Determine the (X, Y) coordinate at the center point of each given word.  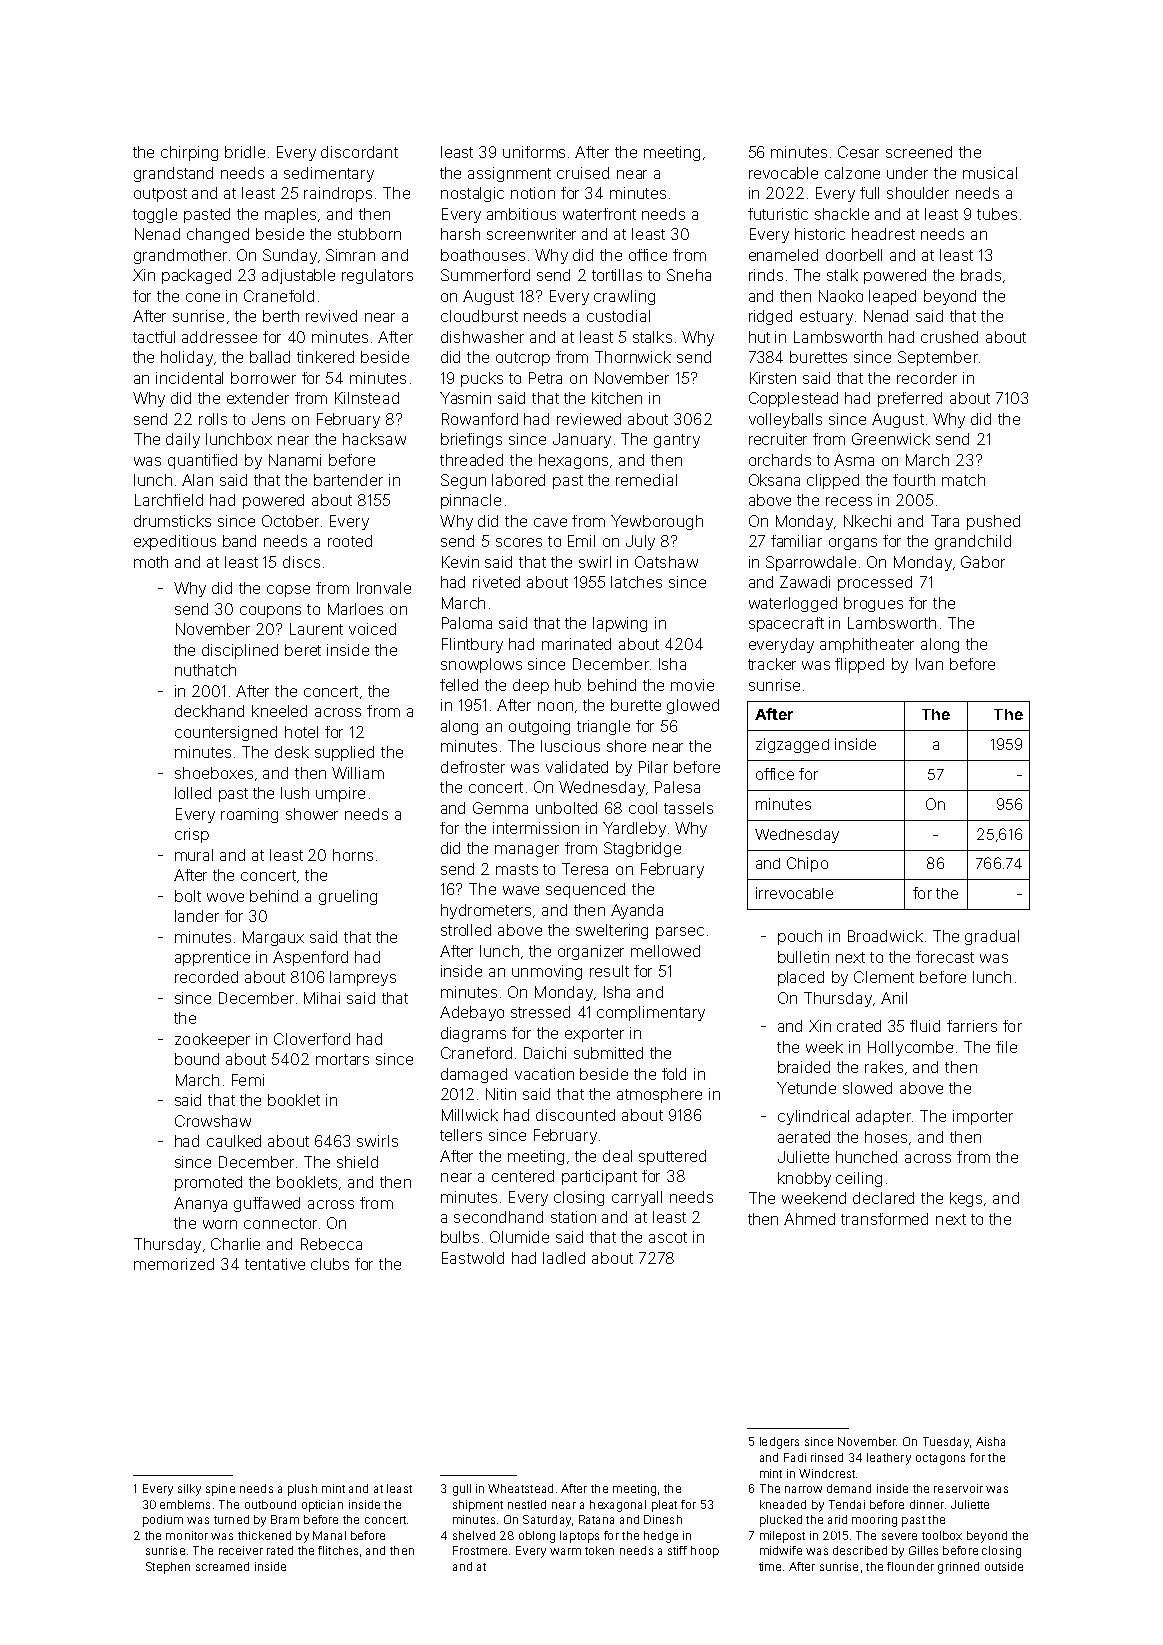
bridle (245, 152)
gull (462, 1490)
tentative (275, 1264)
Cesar (858, 152)
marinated (576, 644)
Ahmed (809, 1219)
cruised (583, 173)
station (573, 1217)
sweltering (612, 931)
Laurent (316, 629)
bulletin (803, 957)
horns (353, 855)
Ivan (929, 664)
